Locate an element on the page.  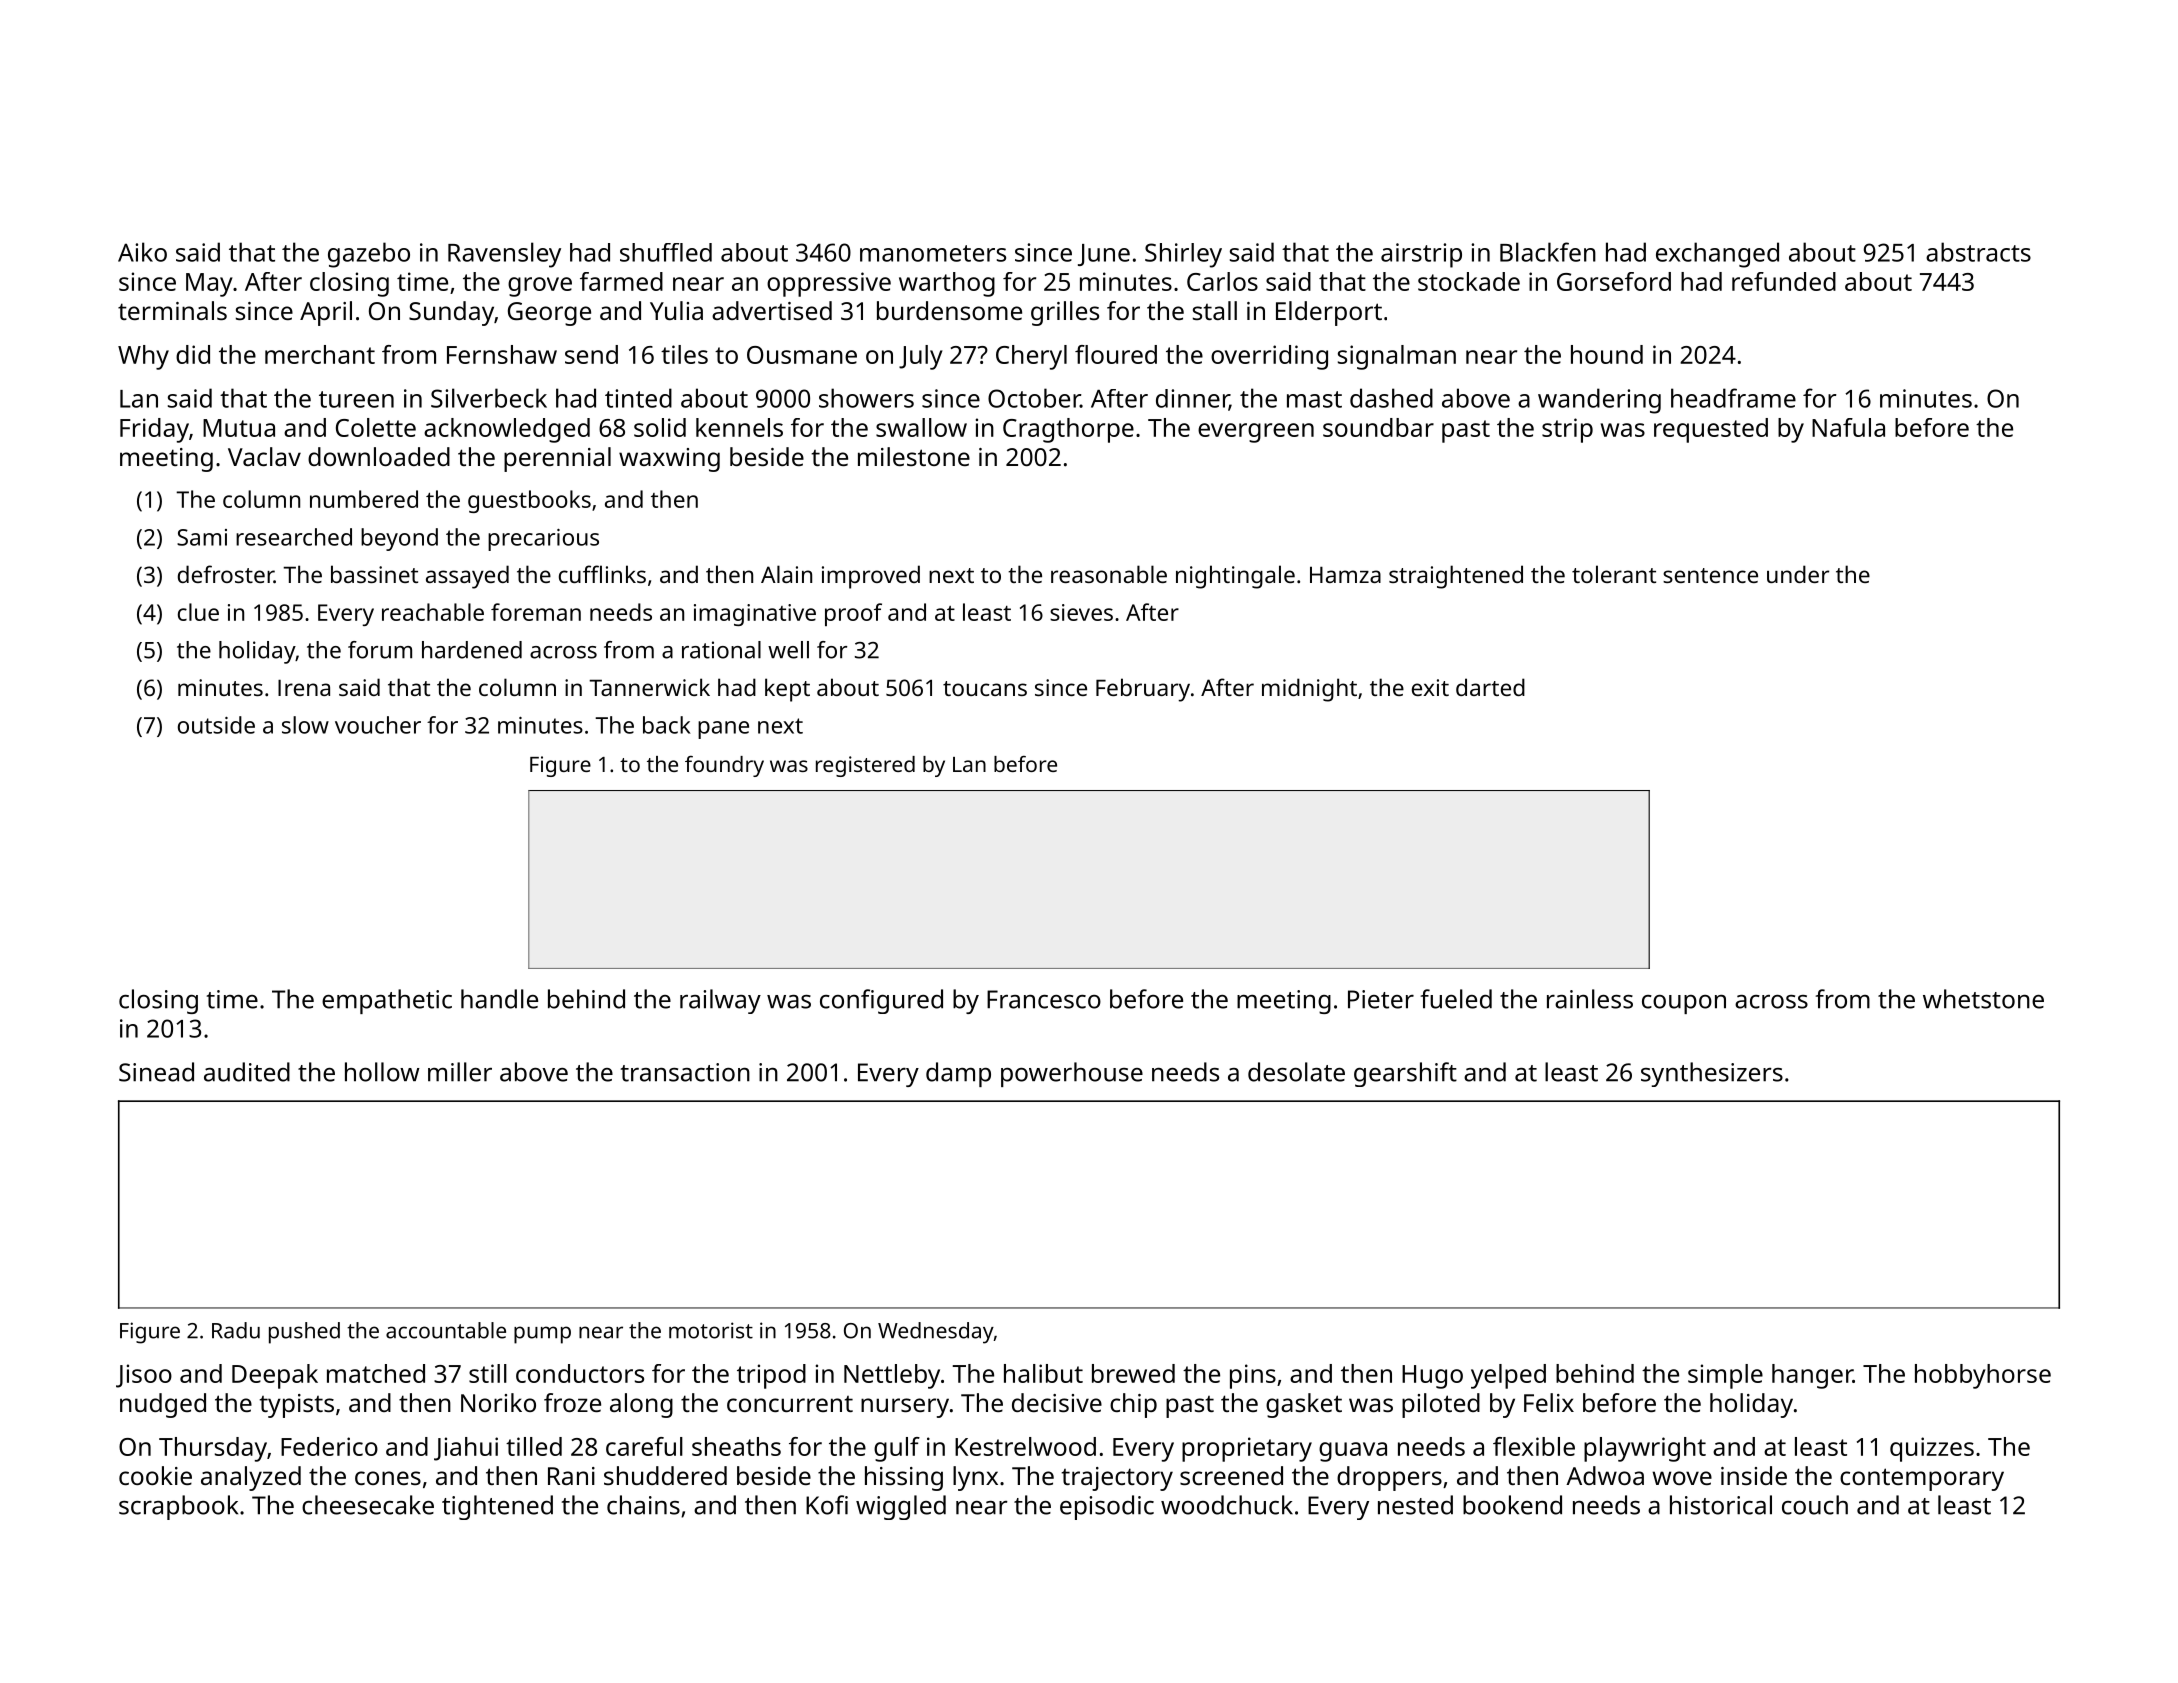
terminals is located at coordinates (172, 310).
